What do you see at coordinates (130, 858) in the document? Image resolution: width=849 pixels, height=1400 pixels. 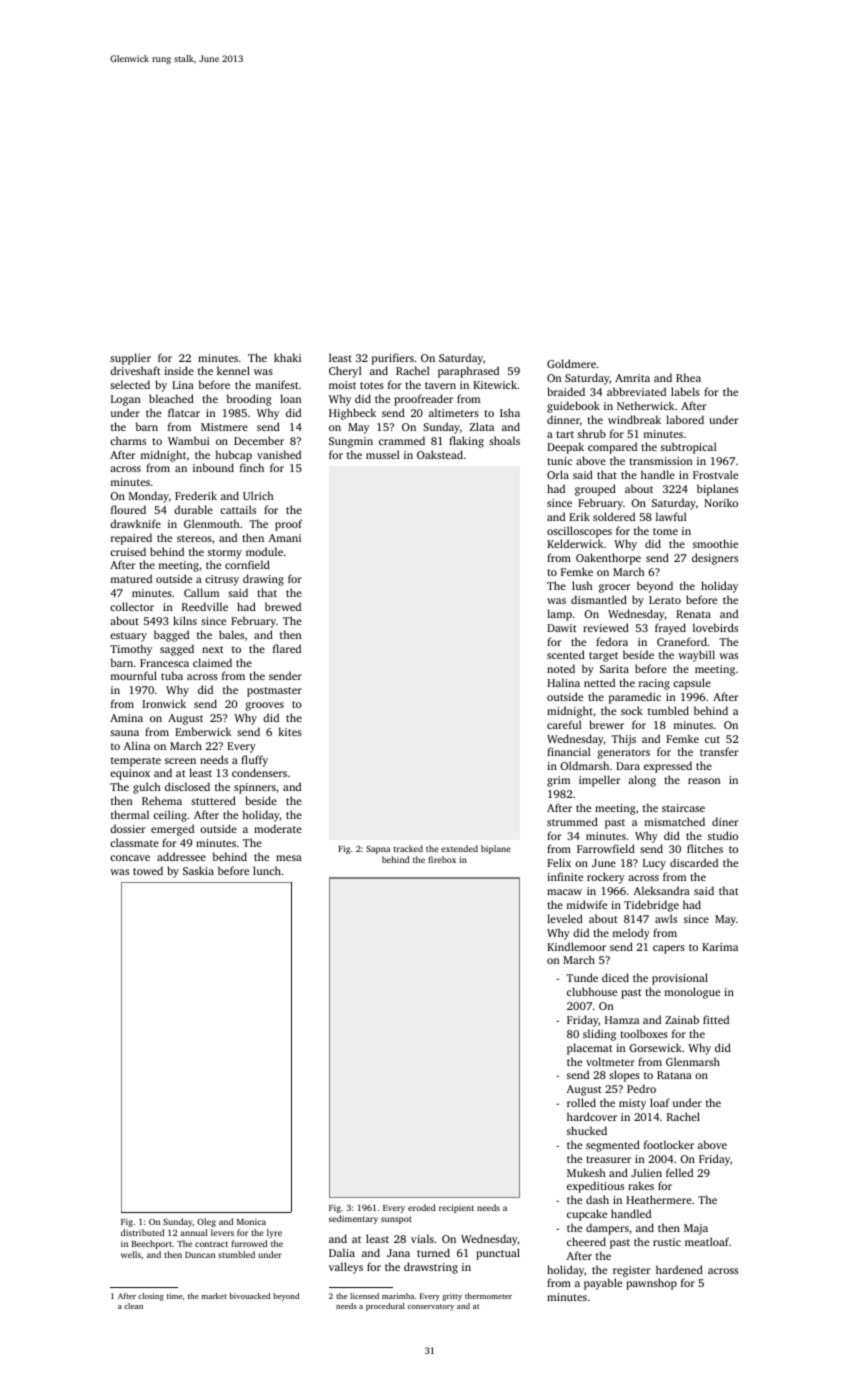 I see `concave` at bounding box center [130, 858].
